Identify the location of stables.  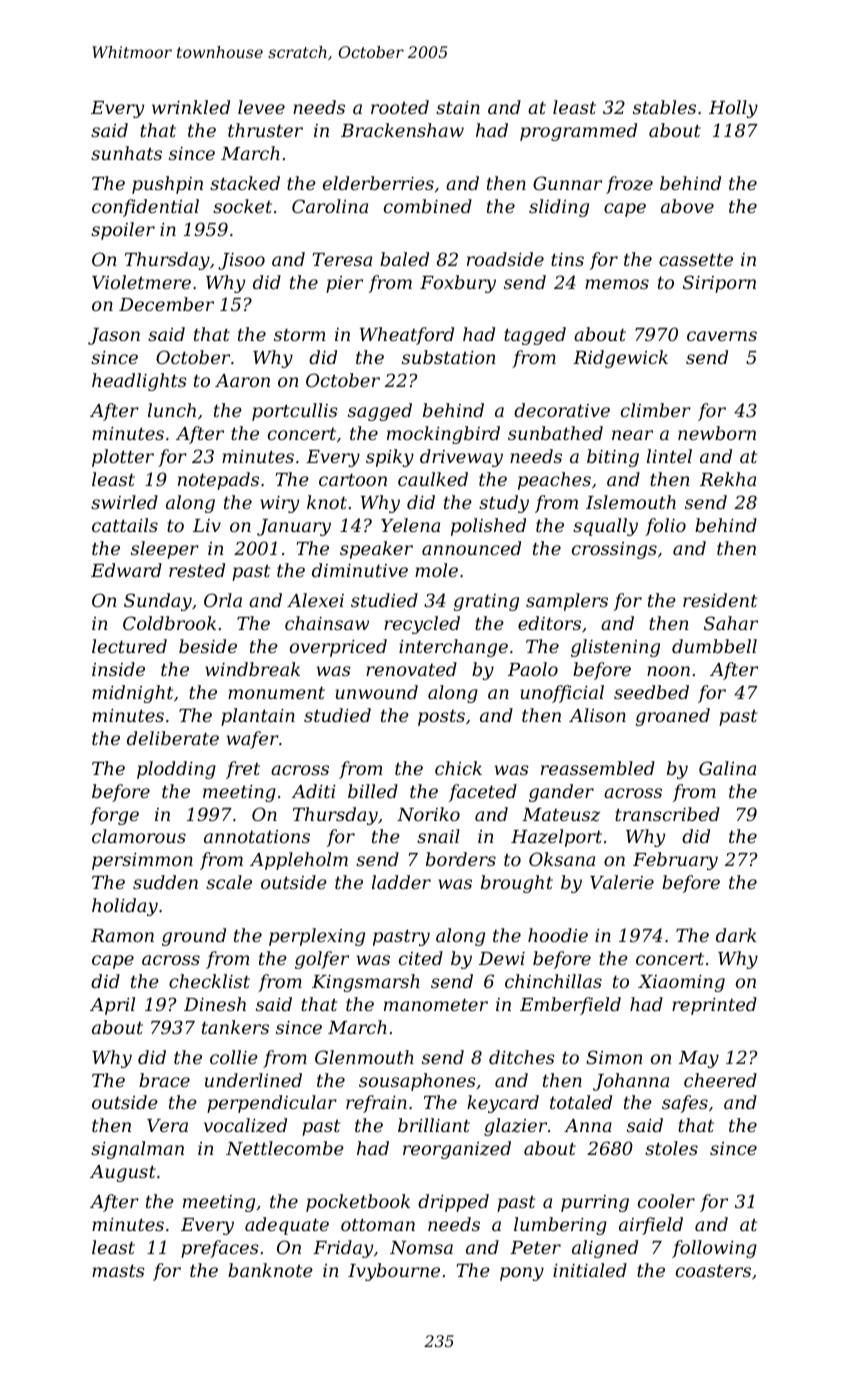
(664, 107).
